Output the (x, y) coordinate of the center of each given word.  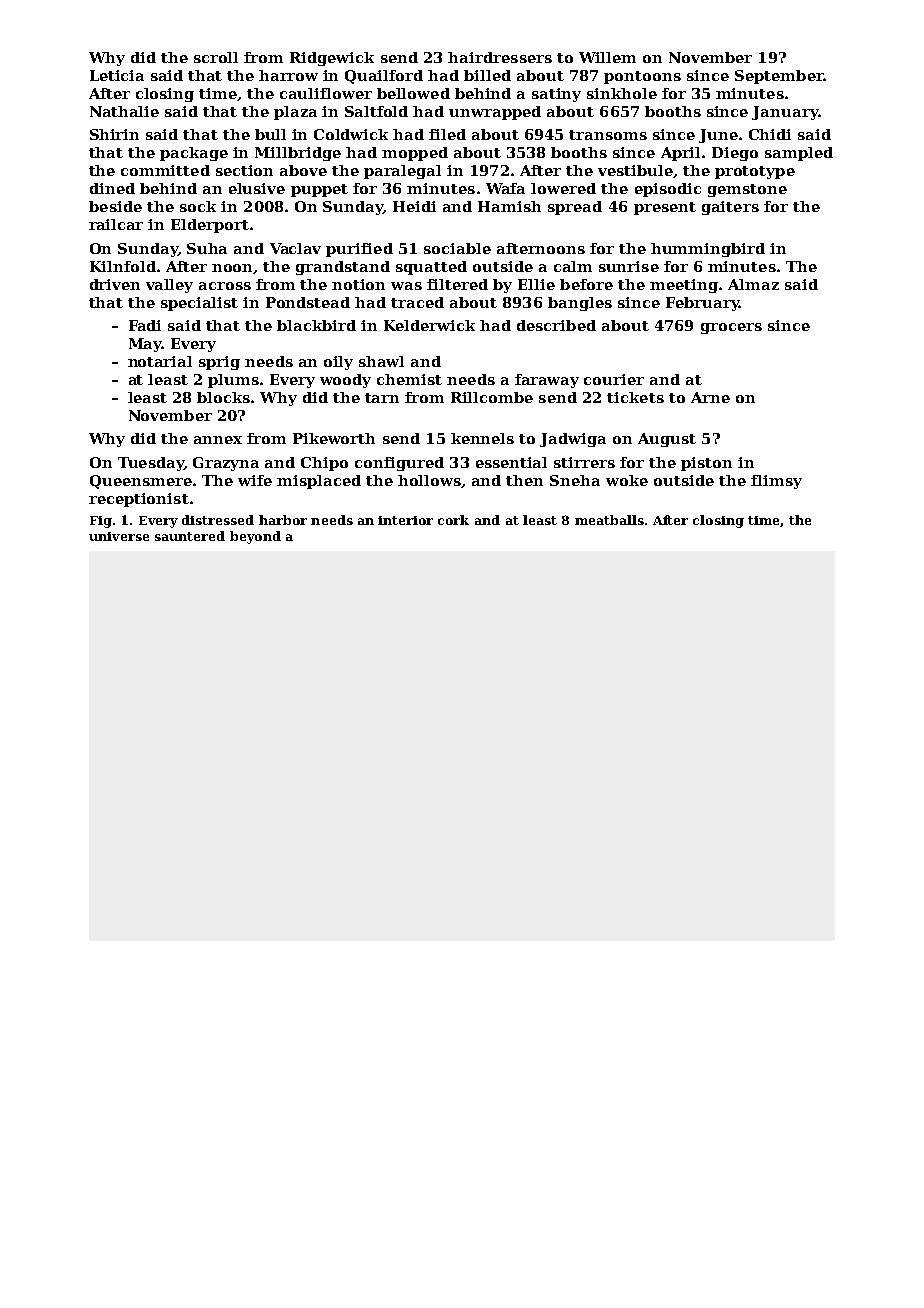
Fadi (145, 325)
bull (270, 134)
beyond (255, 537)
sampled (799, 154)
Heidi (414, 206)
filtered (457, 284)
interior (405, 520)
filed (447, 134)
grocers (731, 328)
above (303, 170)
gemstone (747, 190)
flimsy (776, 482)
